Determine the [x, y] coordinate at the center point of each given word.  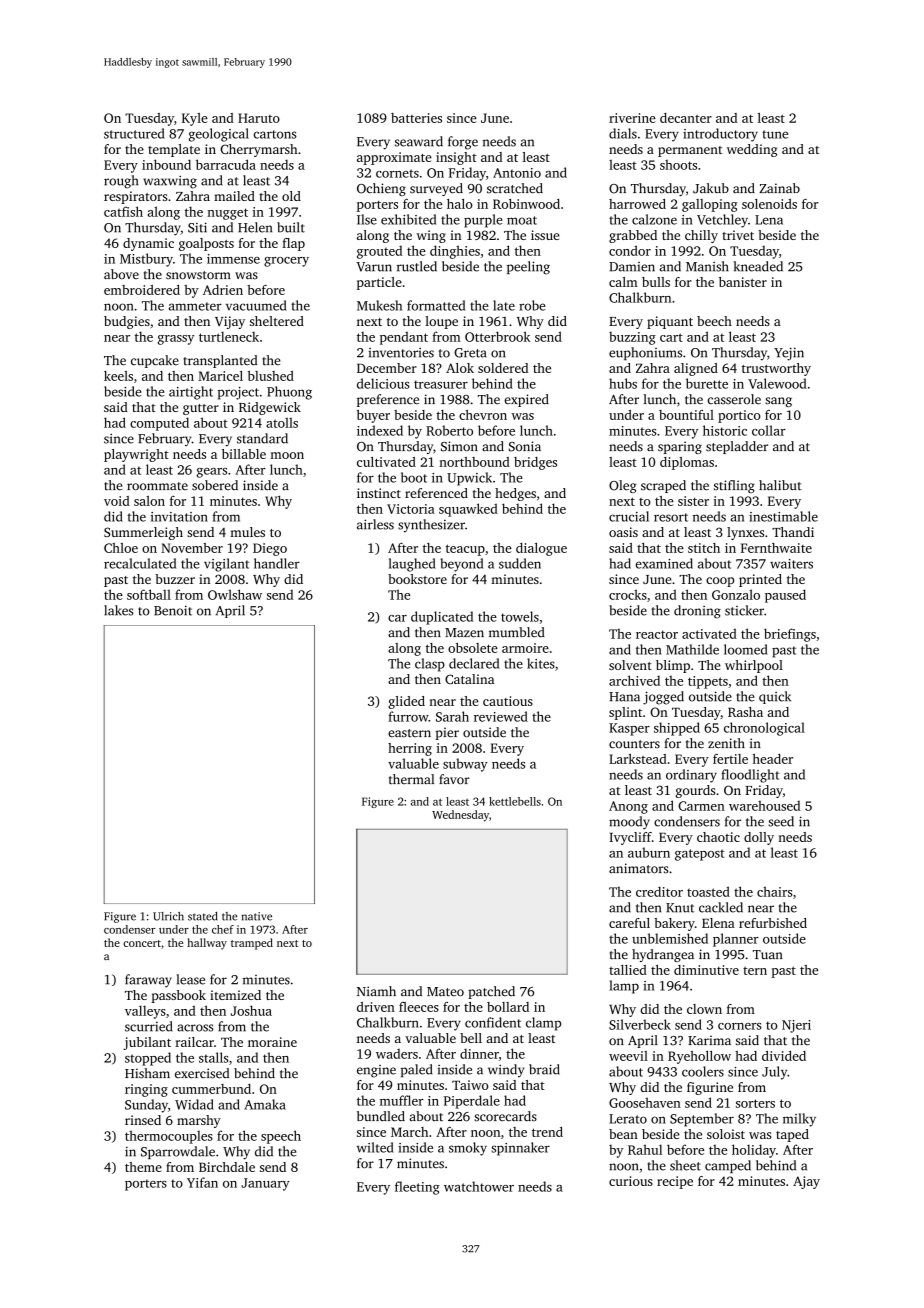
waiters [791, 564]
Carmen [701, 806]
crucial [629, 516]
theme [143, 1167]
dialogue [541, 549]
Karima [709, 1040]
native [256, 916]
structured [134, 133]
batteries [416, 118]
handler [277, 563]
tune [775, 134]
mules [247, 532]
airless [375, 524]
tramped [252, 944]
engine [376, 1071]
